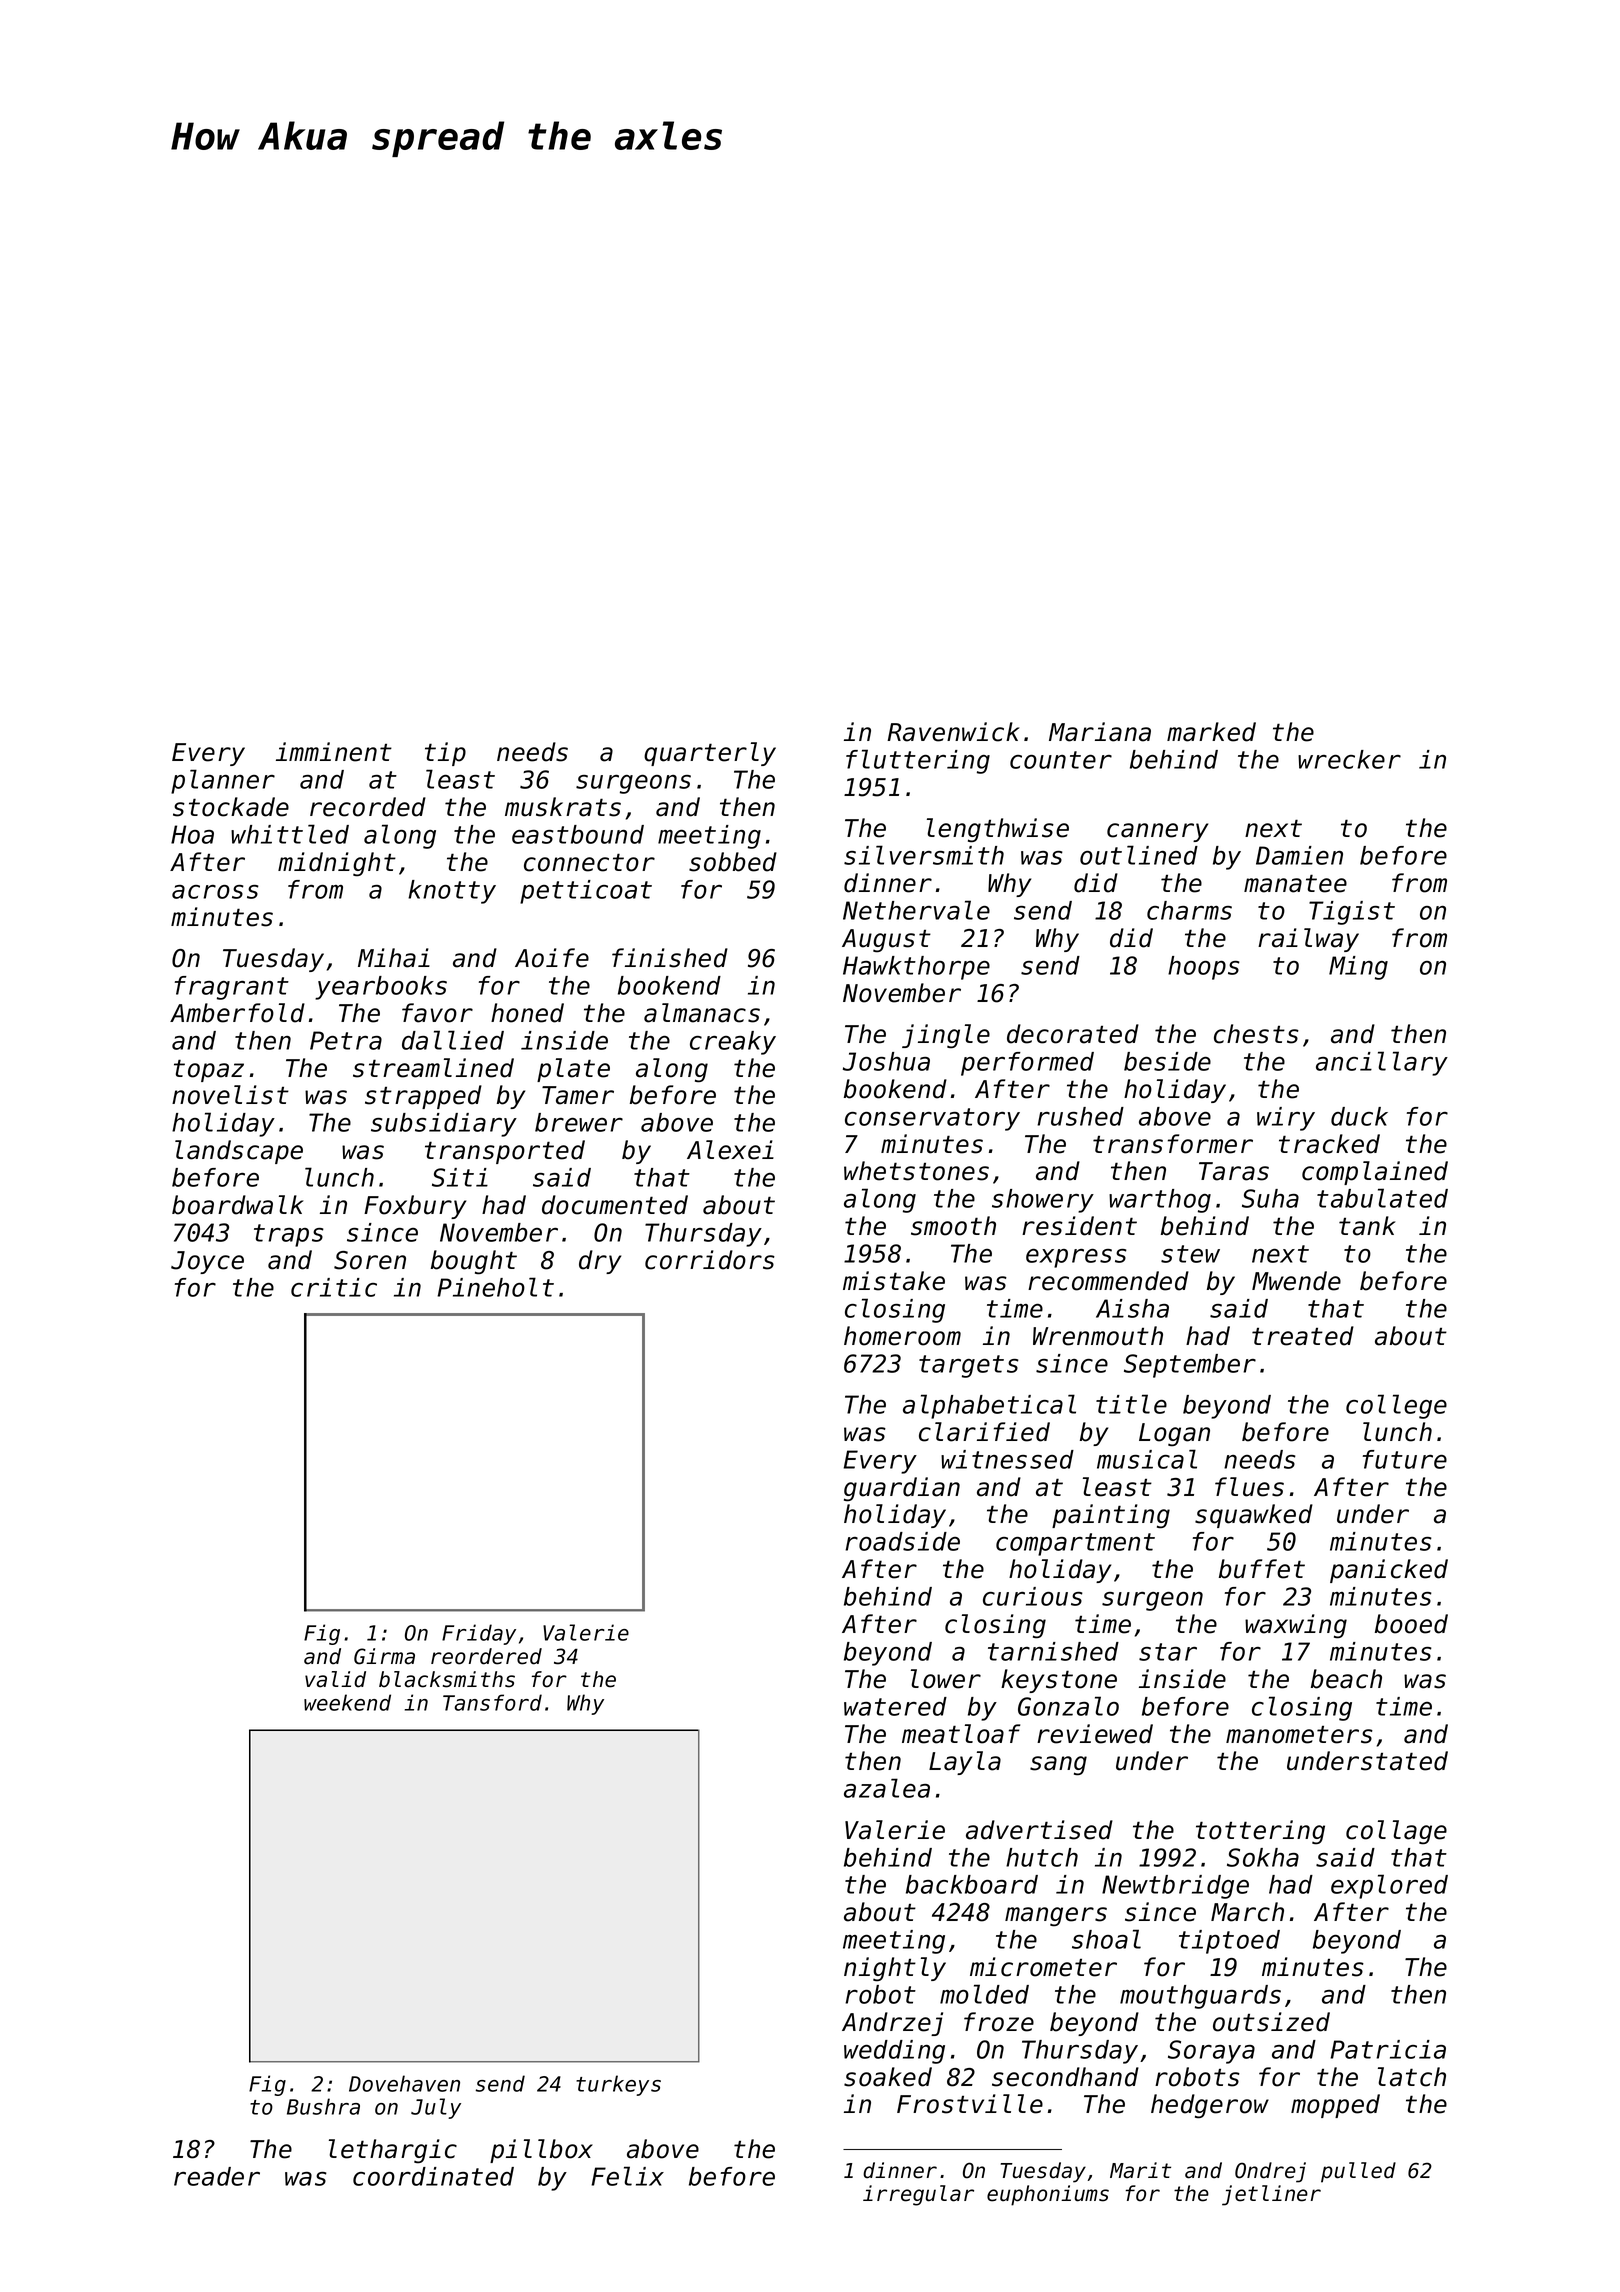 This page has height=2292, width=1620. Describe the element at coordinates (215, 892) in the page. I see `across` at that location.
